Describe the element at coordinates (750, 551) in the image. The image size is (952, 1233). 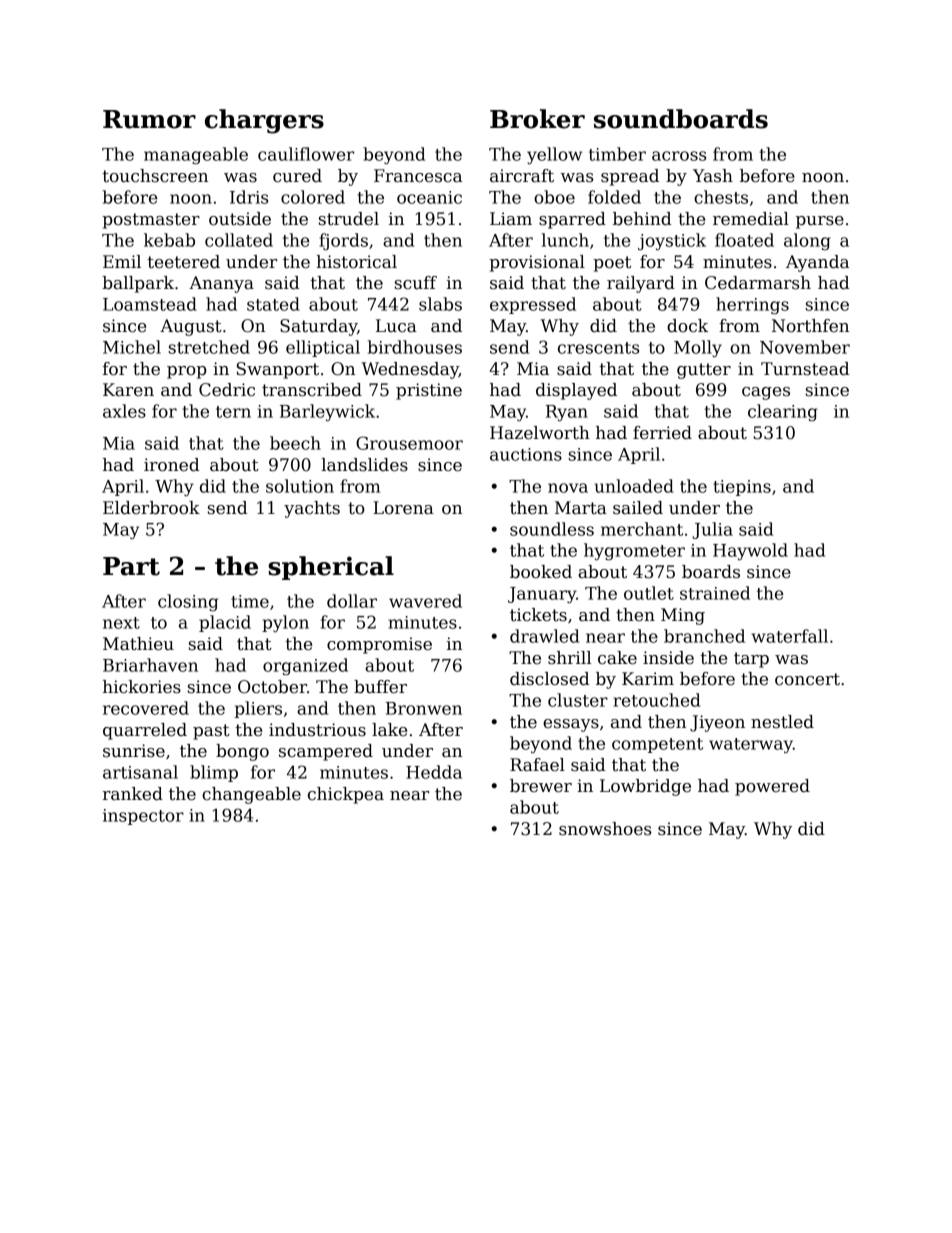
I see `Haywold` at that location.
